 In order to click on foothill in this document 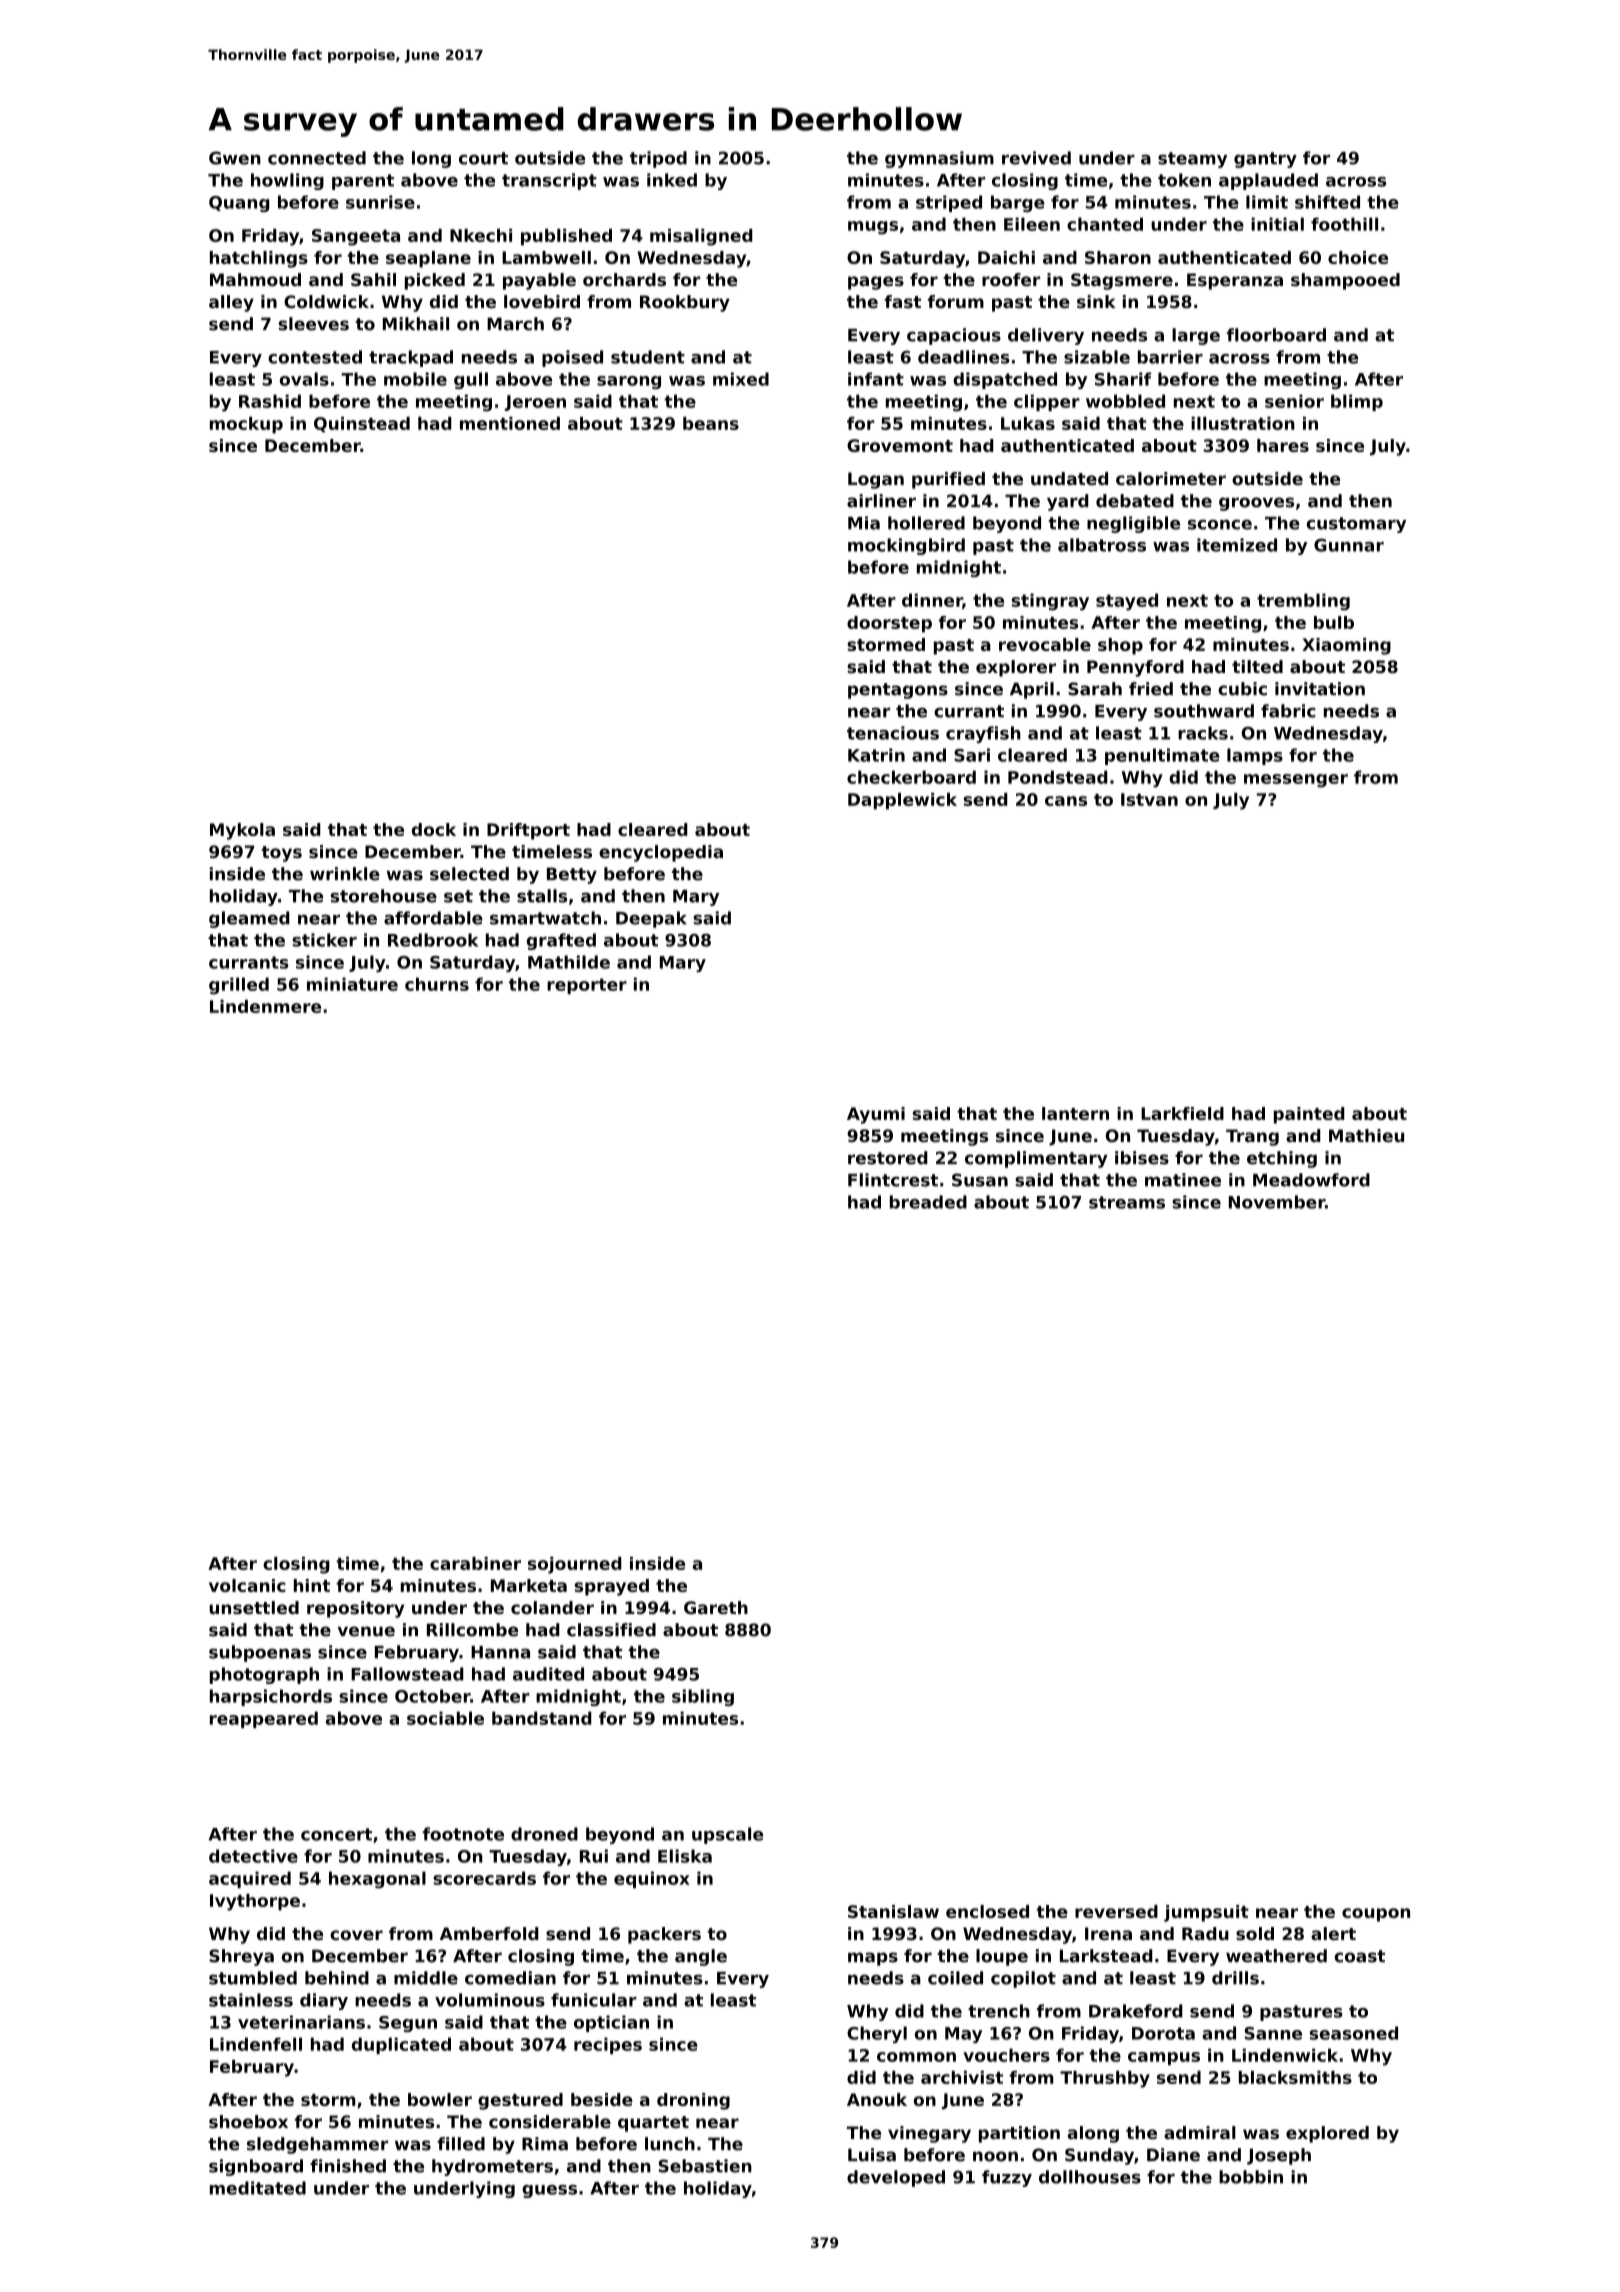, I will do `click(1344, 224)`.
